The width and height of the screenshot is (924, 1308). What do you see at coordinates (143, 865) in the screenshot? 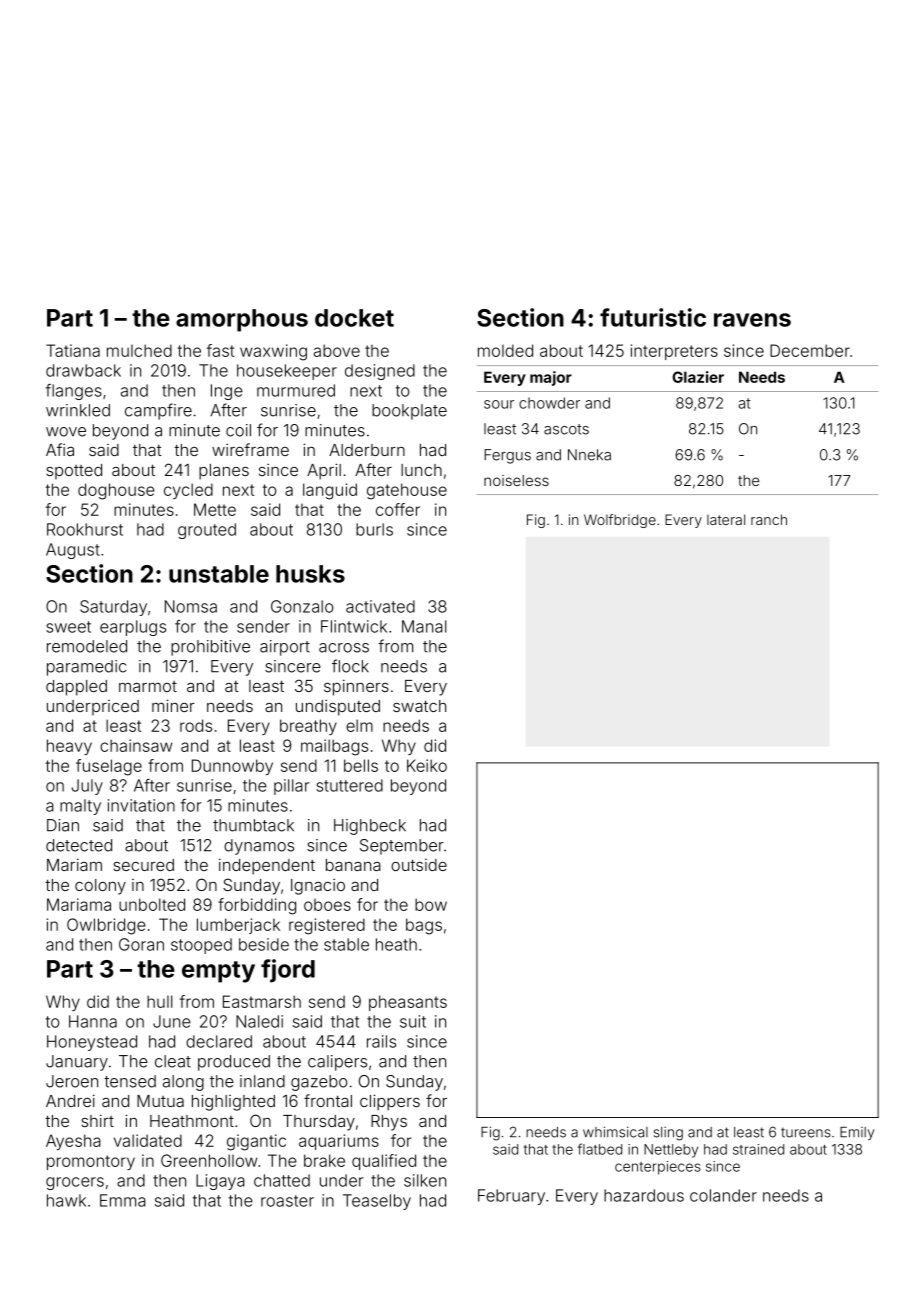
I see `secured` at bounding box center [143, 865].
